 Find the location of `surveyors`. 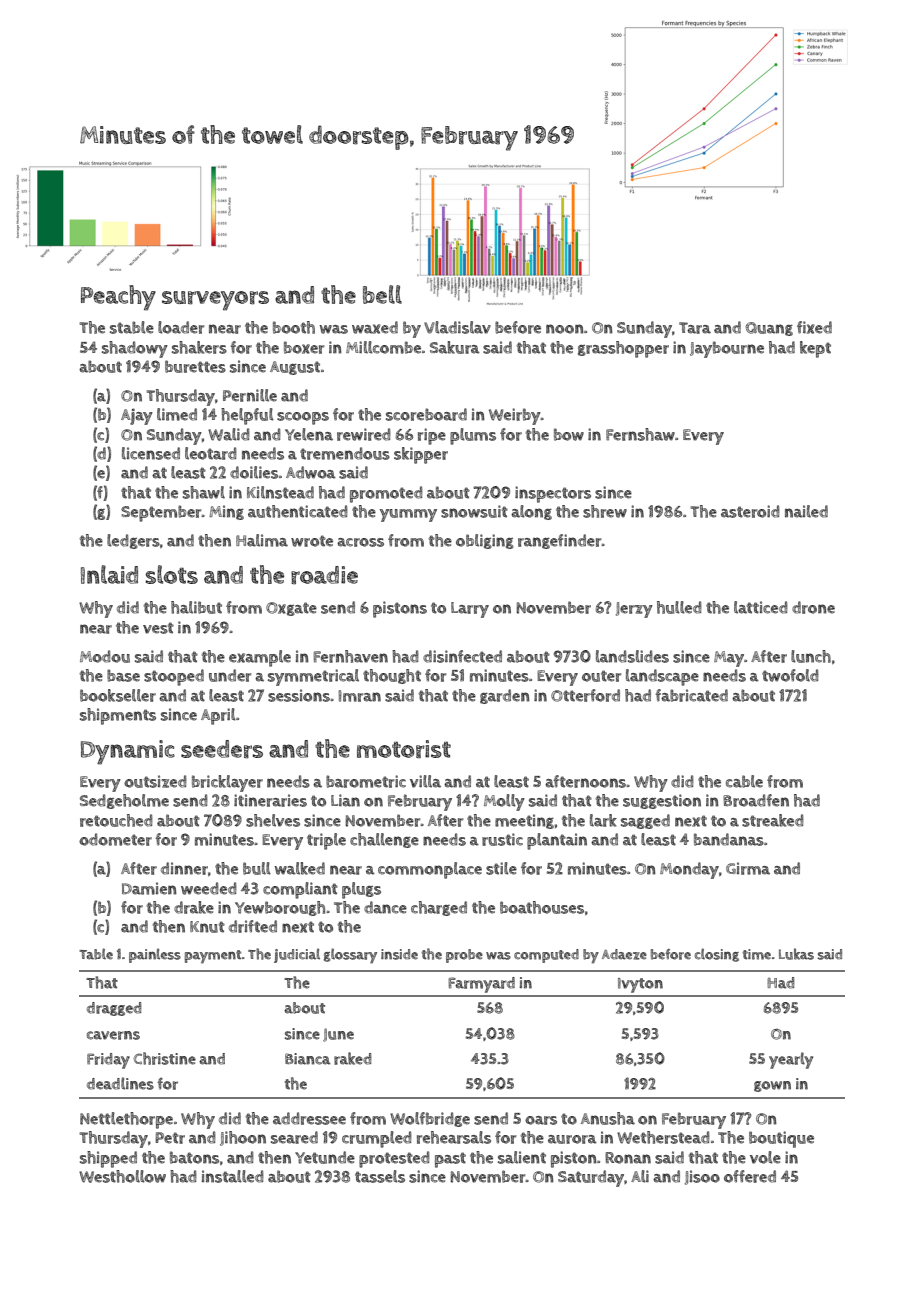

surveyors is located at coordinates (215, 301).
